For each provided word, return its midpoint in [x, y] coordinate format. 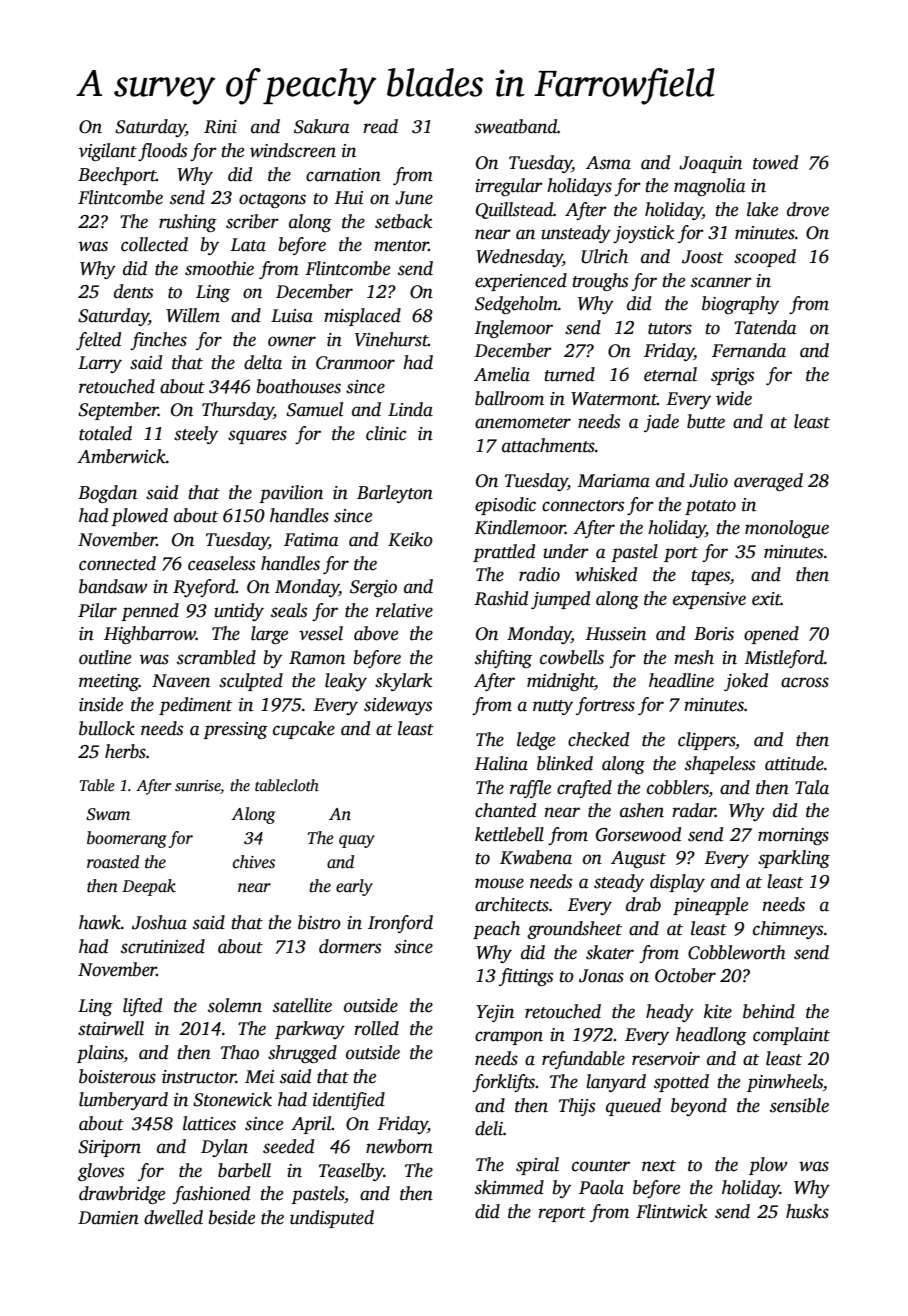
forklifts [504, 1083]
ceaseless [221, 563]
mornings [793, 836]
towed [775, 162]
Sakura [322, 126]
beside [232, 1217]
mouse [499, 883]
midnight [561, 682]
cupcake [304, 730]
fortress [605, 706]
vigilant [108, 152]
